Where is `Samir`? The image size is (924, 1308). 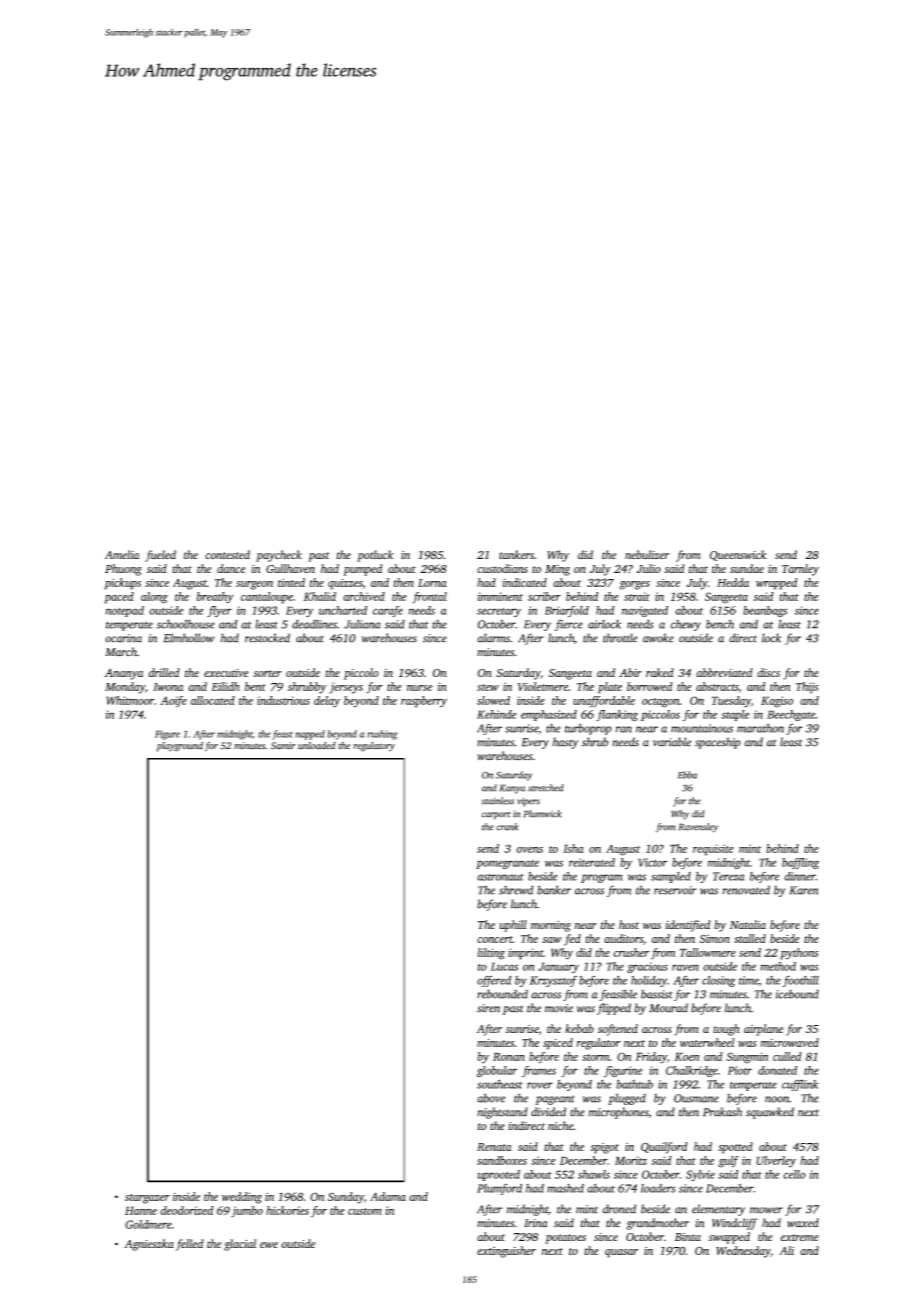
Samir is located at coordinates (283, 746).
